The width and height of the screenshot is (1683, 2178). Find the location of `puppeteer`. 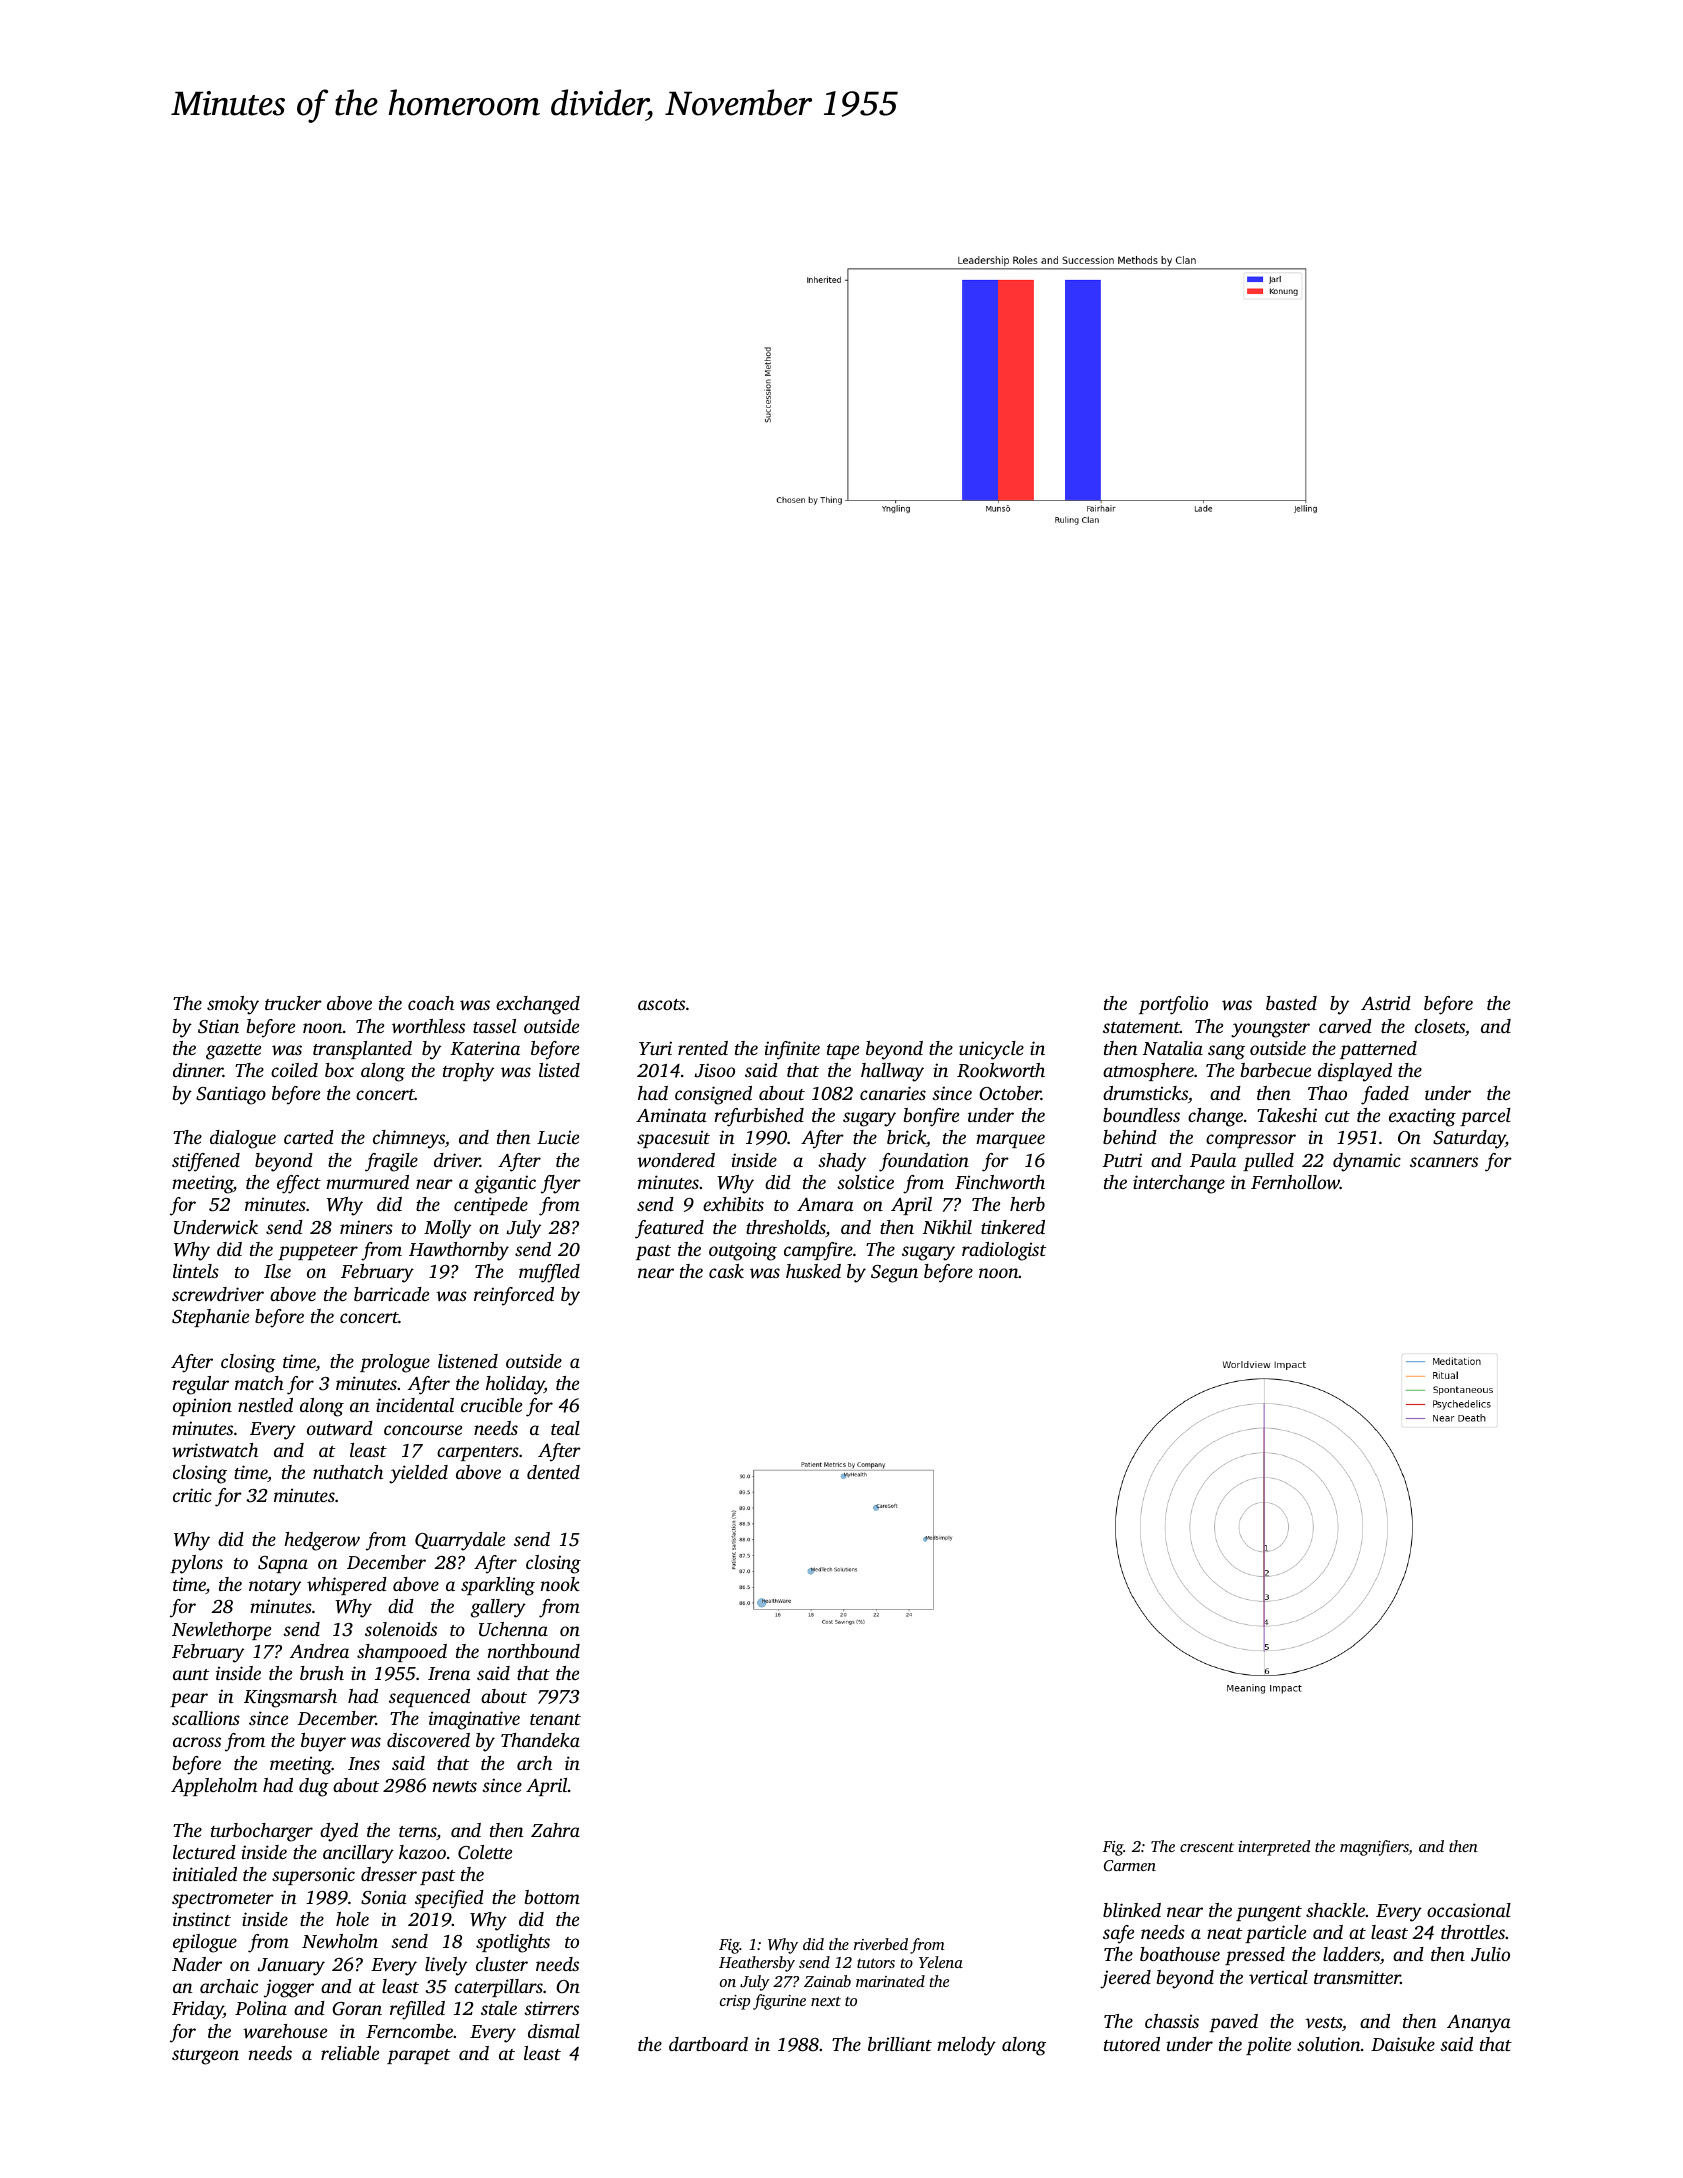

puppeteer is located at coordinates (318, 1252).
